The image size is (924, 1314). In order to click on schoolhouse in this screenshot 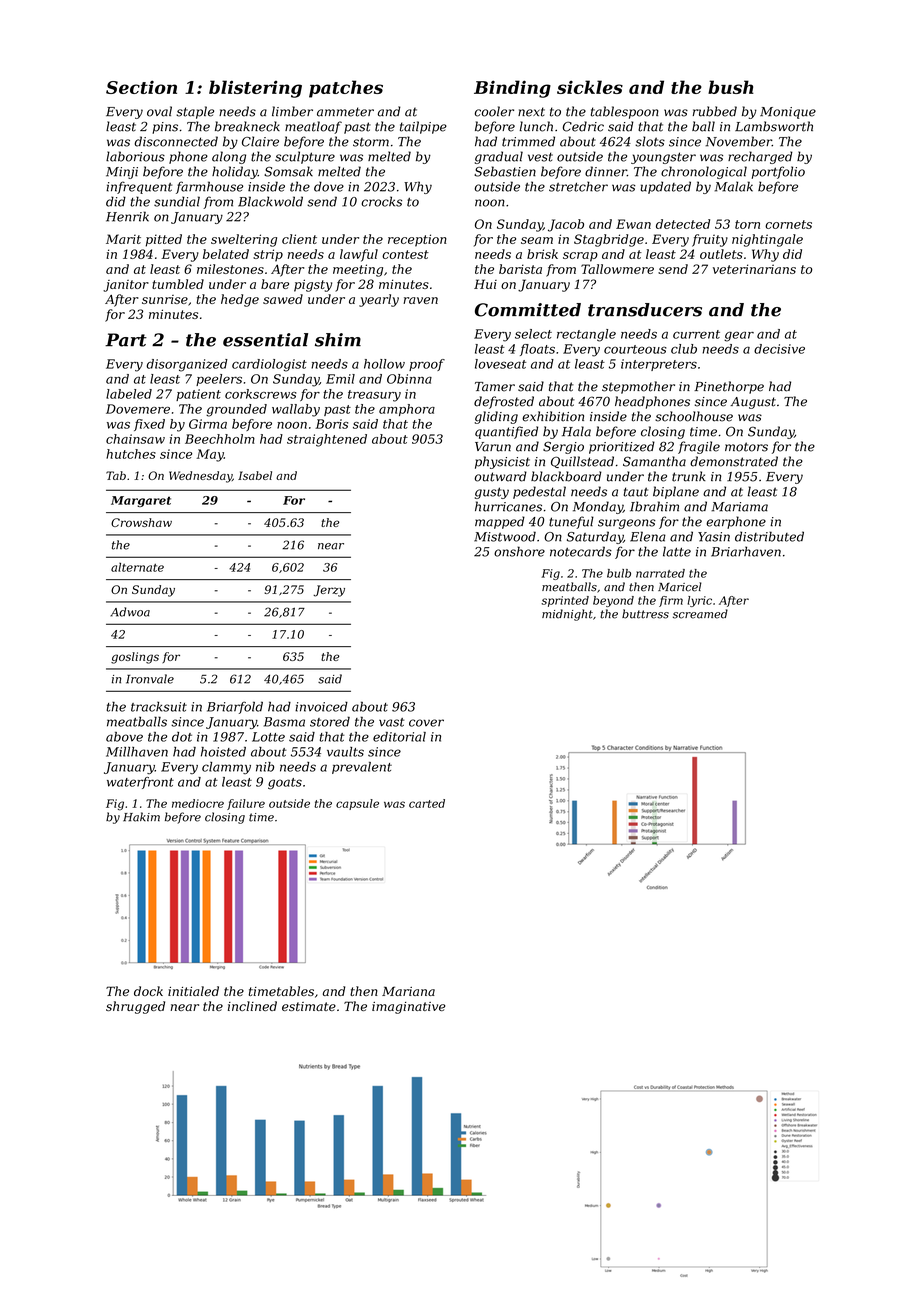, I will do `click(694, 416)`.
